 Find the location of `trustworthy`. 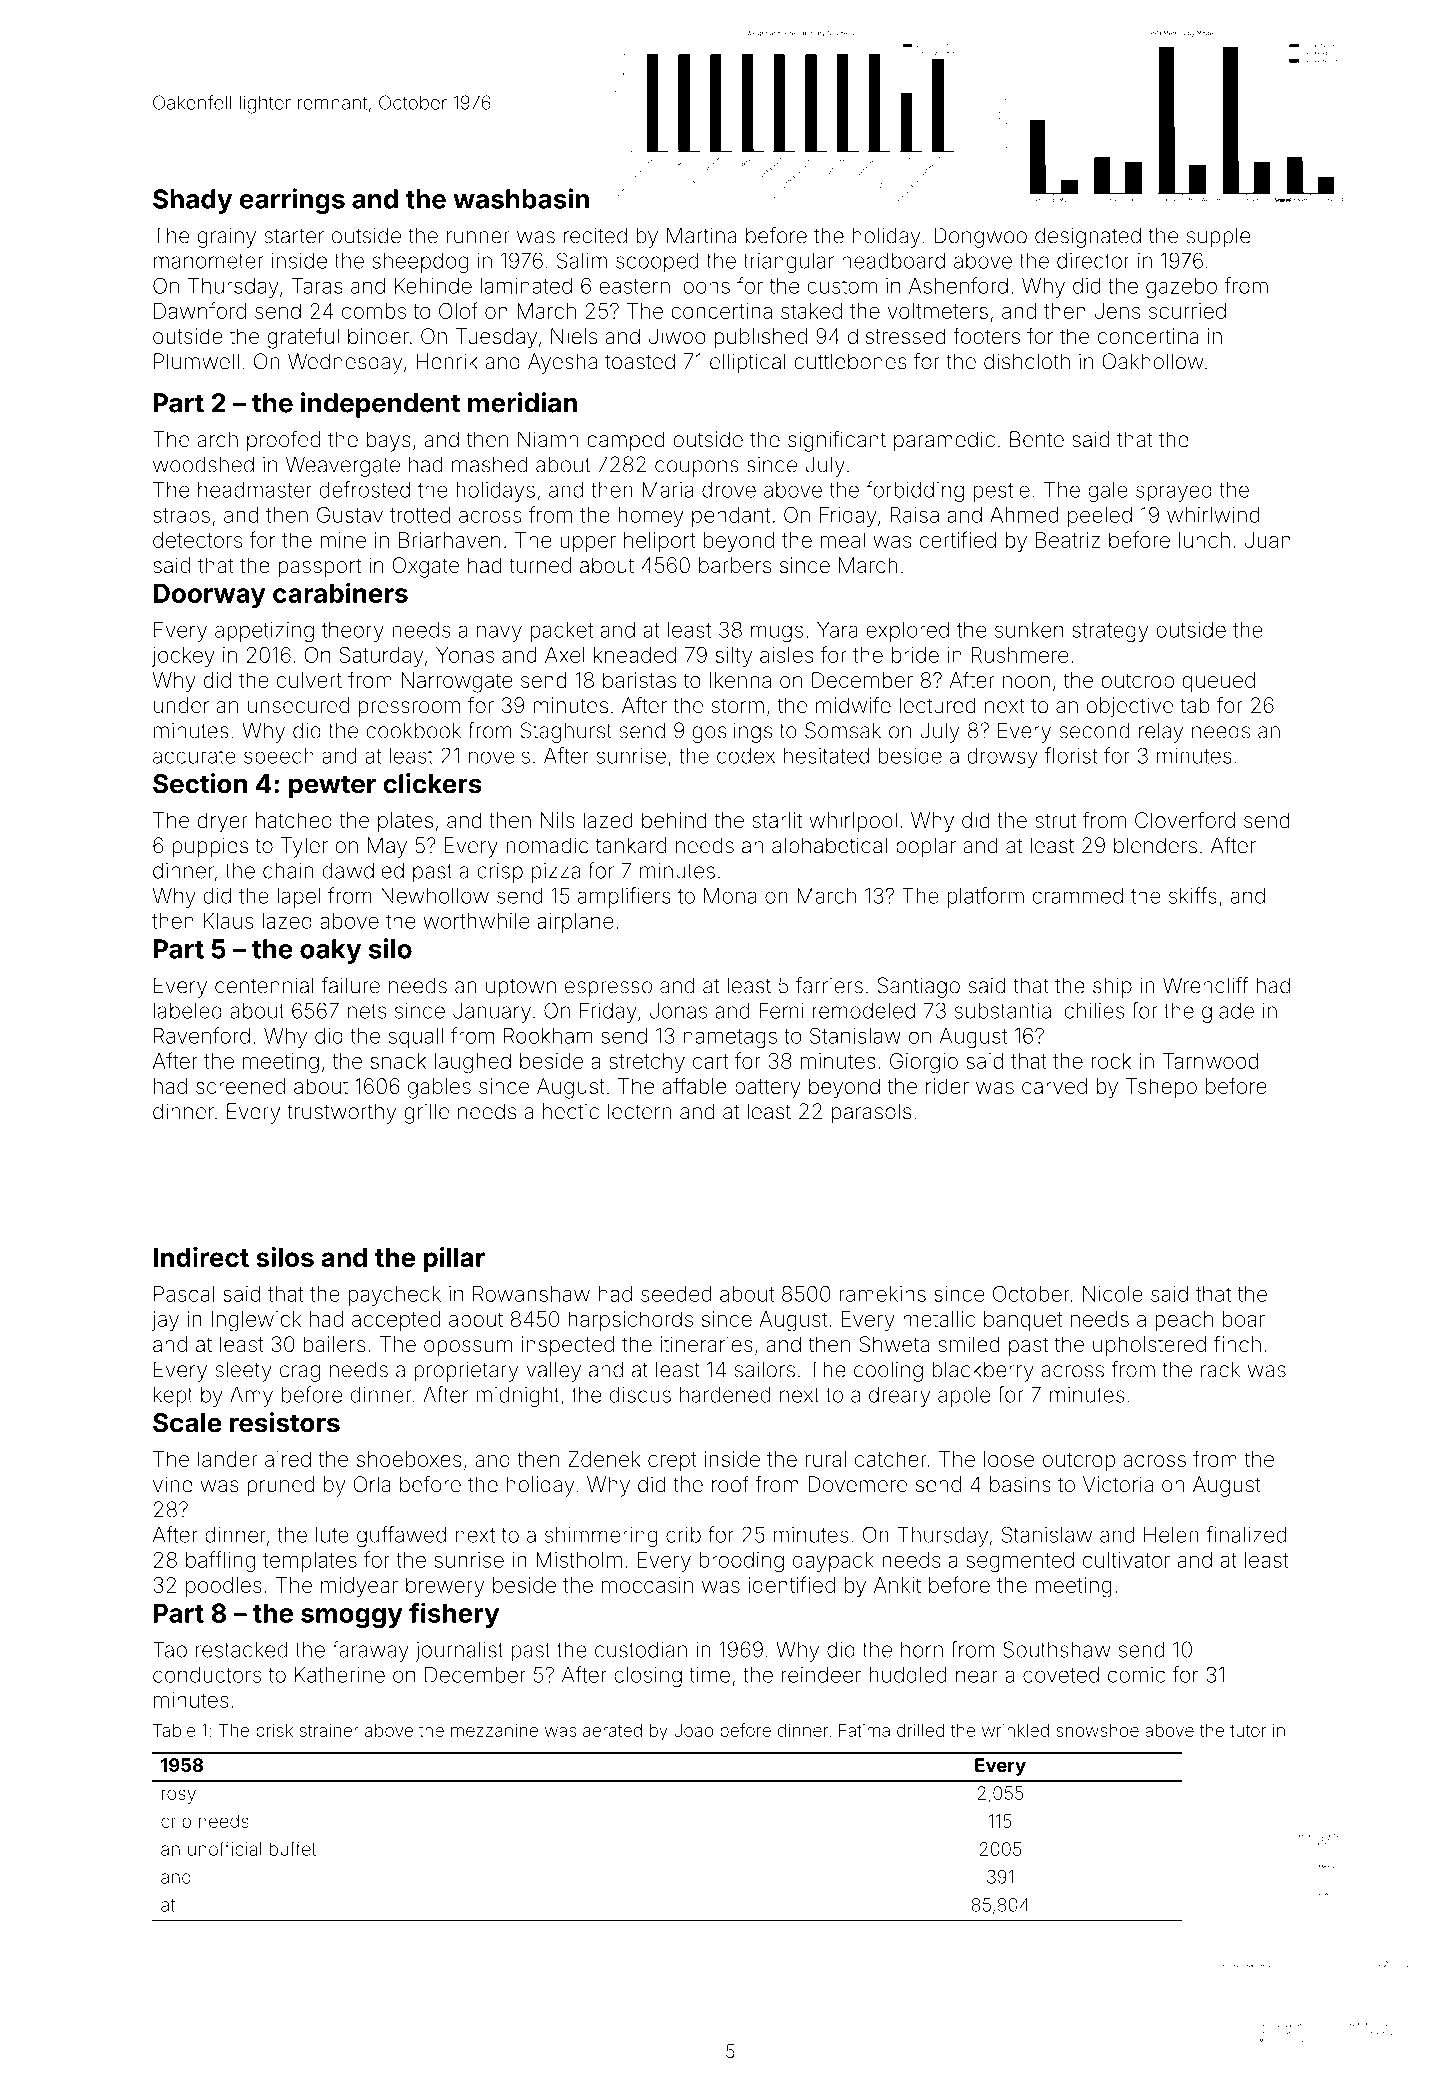

trustworthy is located at coordinates (341, 1113).
